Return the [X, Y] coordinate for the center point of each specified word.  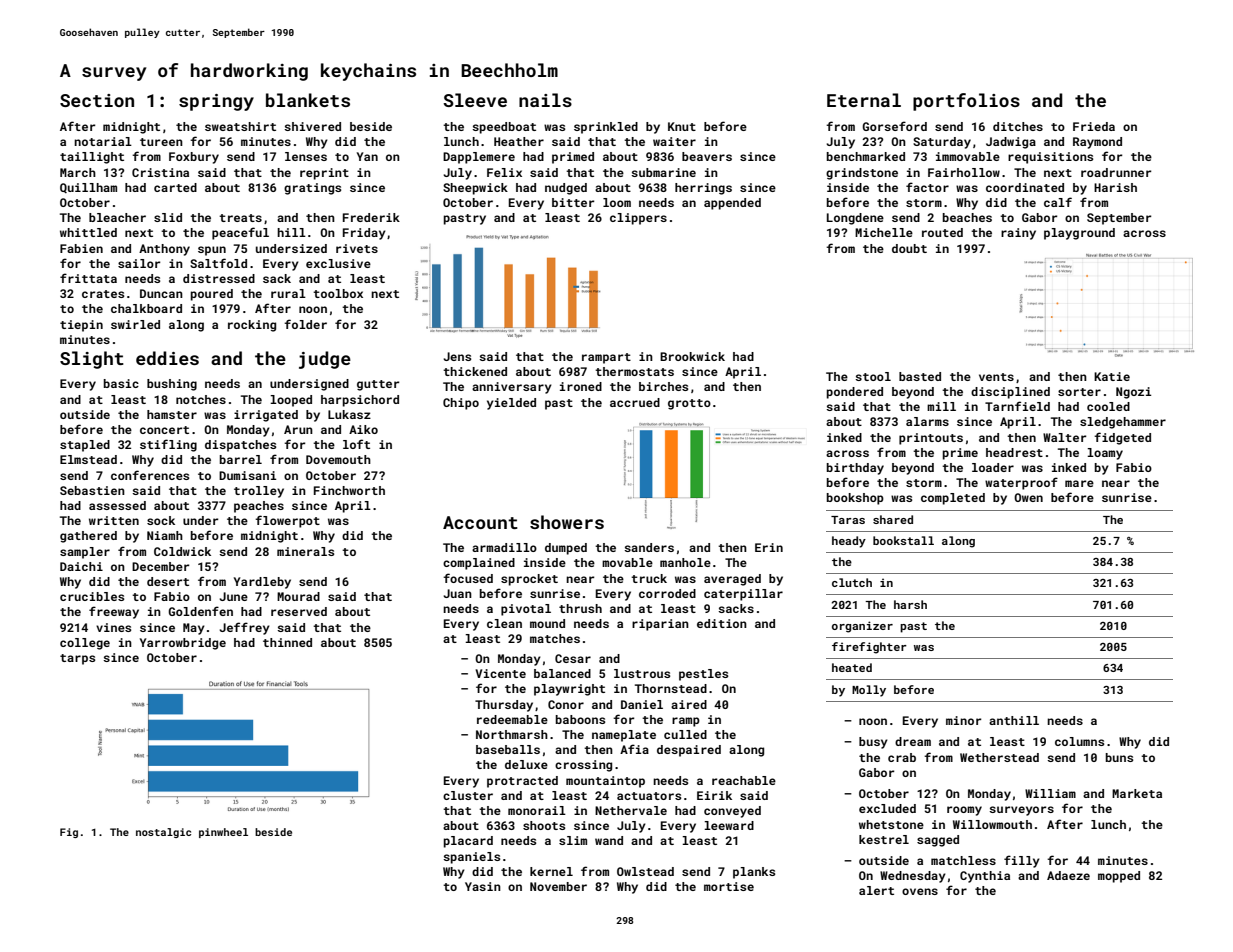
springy [216, 102]
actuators [649, 796]
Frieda [1094, 126]
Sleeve [475, 100]
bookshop [855, 499]
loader [993, 467]
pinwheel [223, 833]
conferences [150, 475]
